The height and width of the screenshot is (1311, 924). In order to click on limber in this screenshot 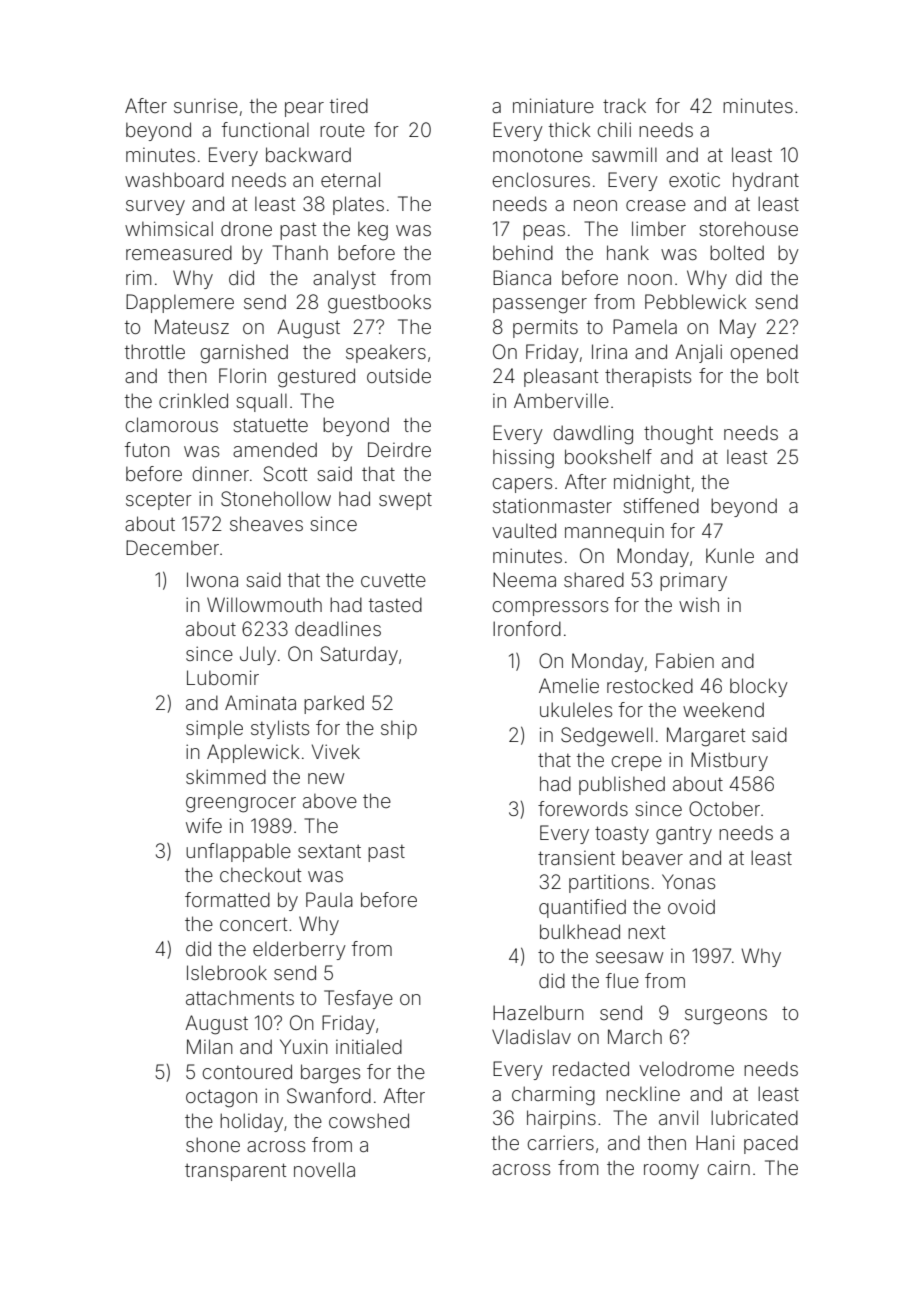, I will do `click(659, 228)`.
